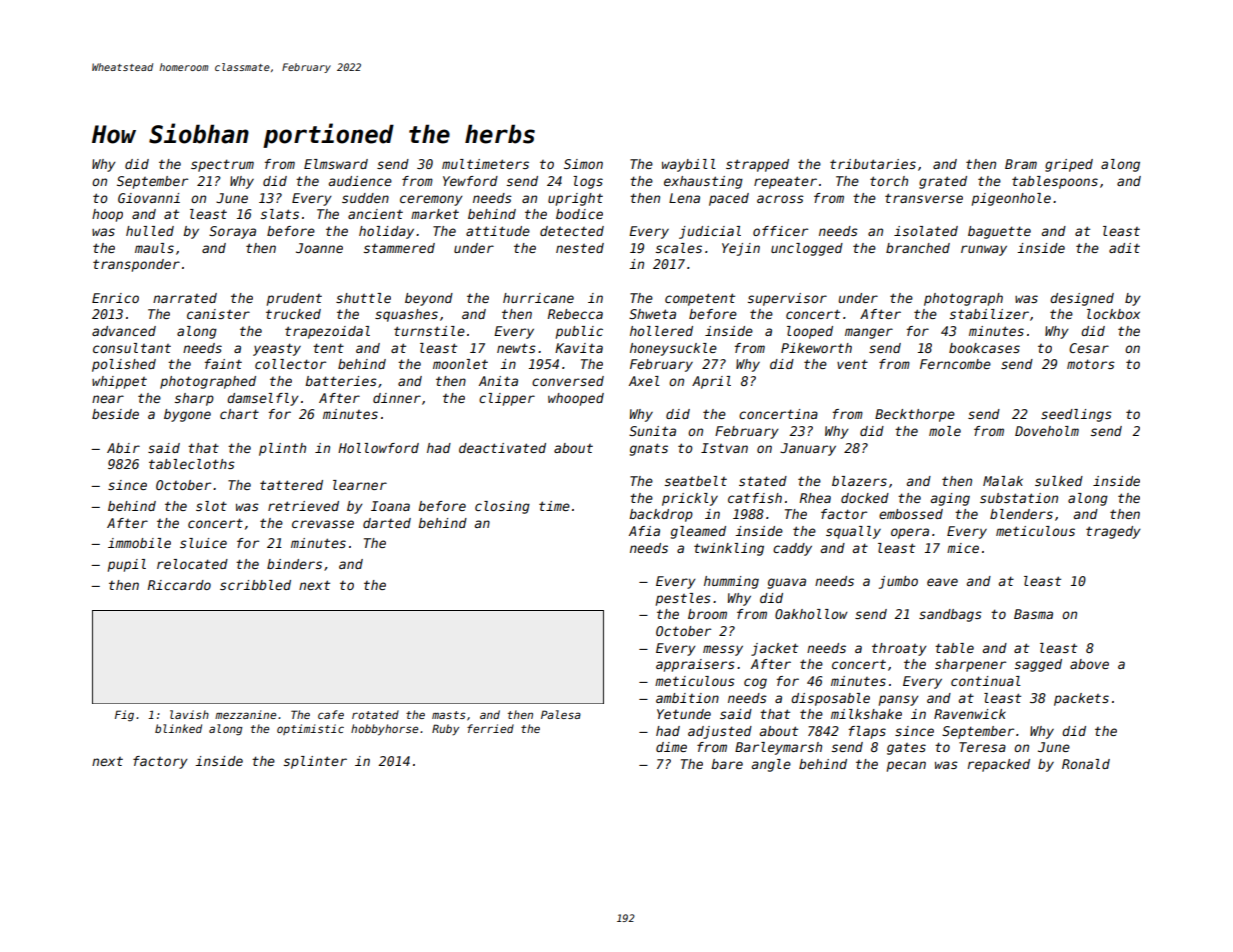 The height and width of the screenshot is (952, 1233). I want to click on packets, so click(1081, 699).
